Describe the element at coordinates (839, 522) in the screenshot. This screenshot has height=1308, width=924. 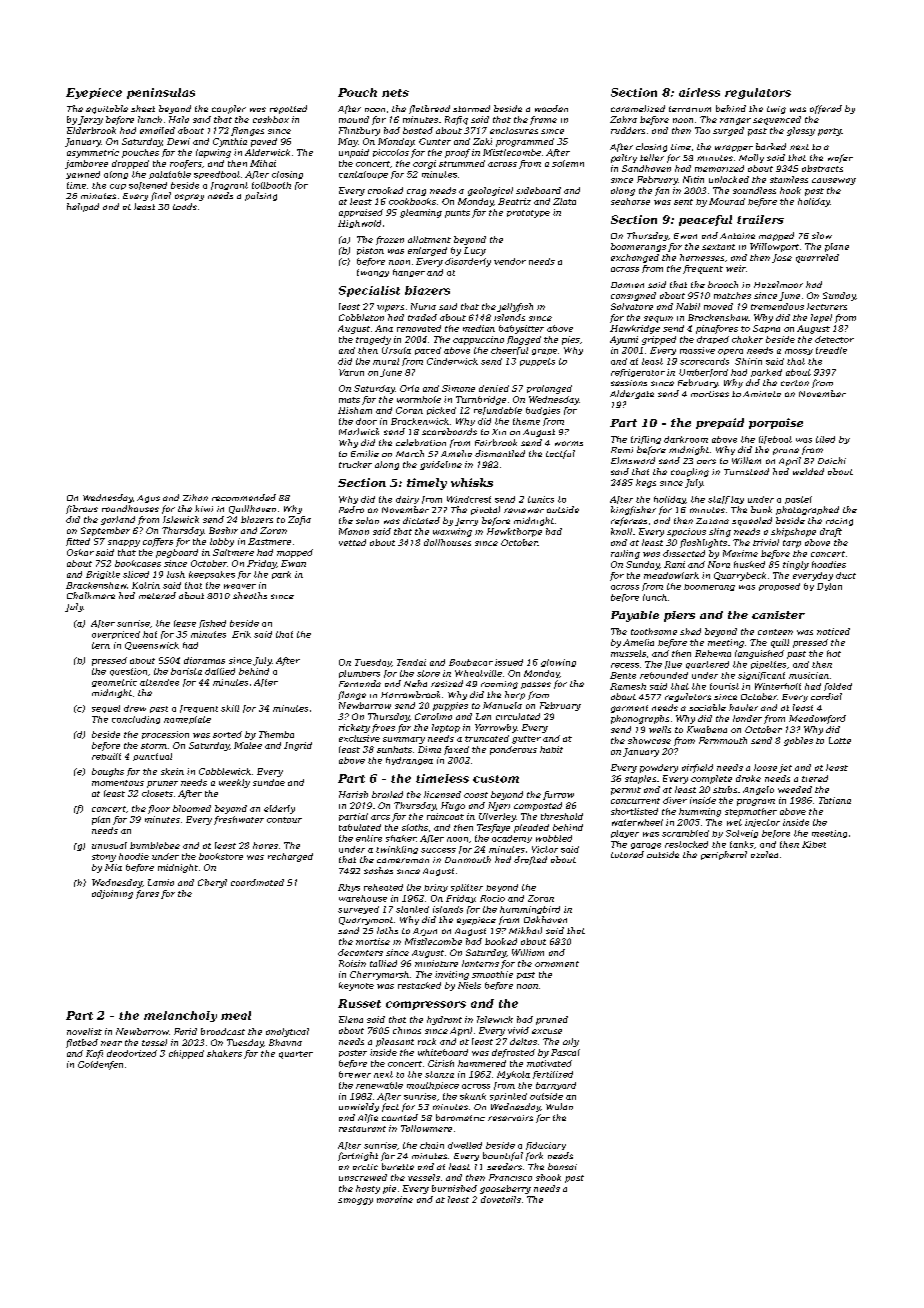
I see `racing` at that location.
